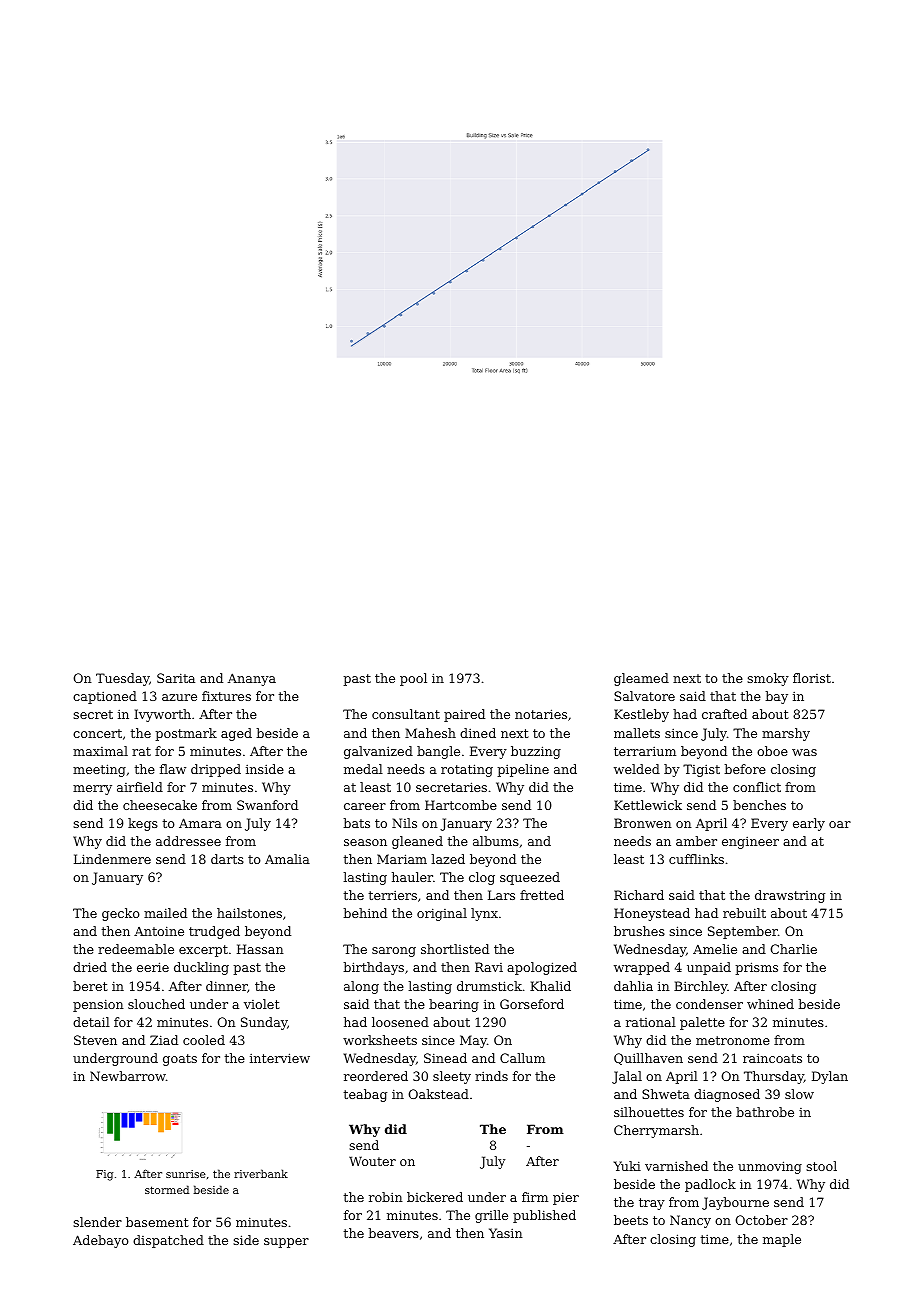  What do you see at coordinates (167, 1189) in the page?
I see `stormed` at bounding box center [167, 1189].
